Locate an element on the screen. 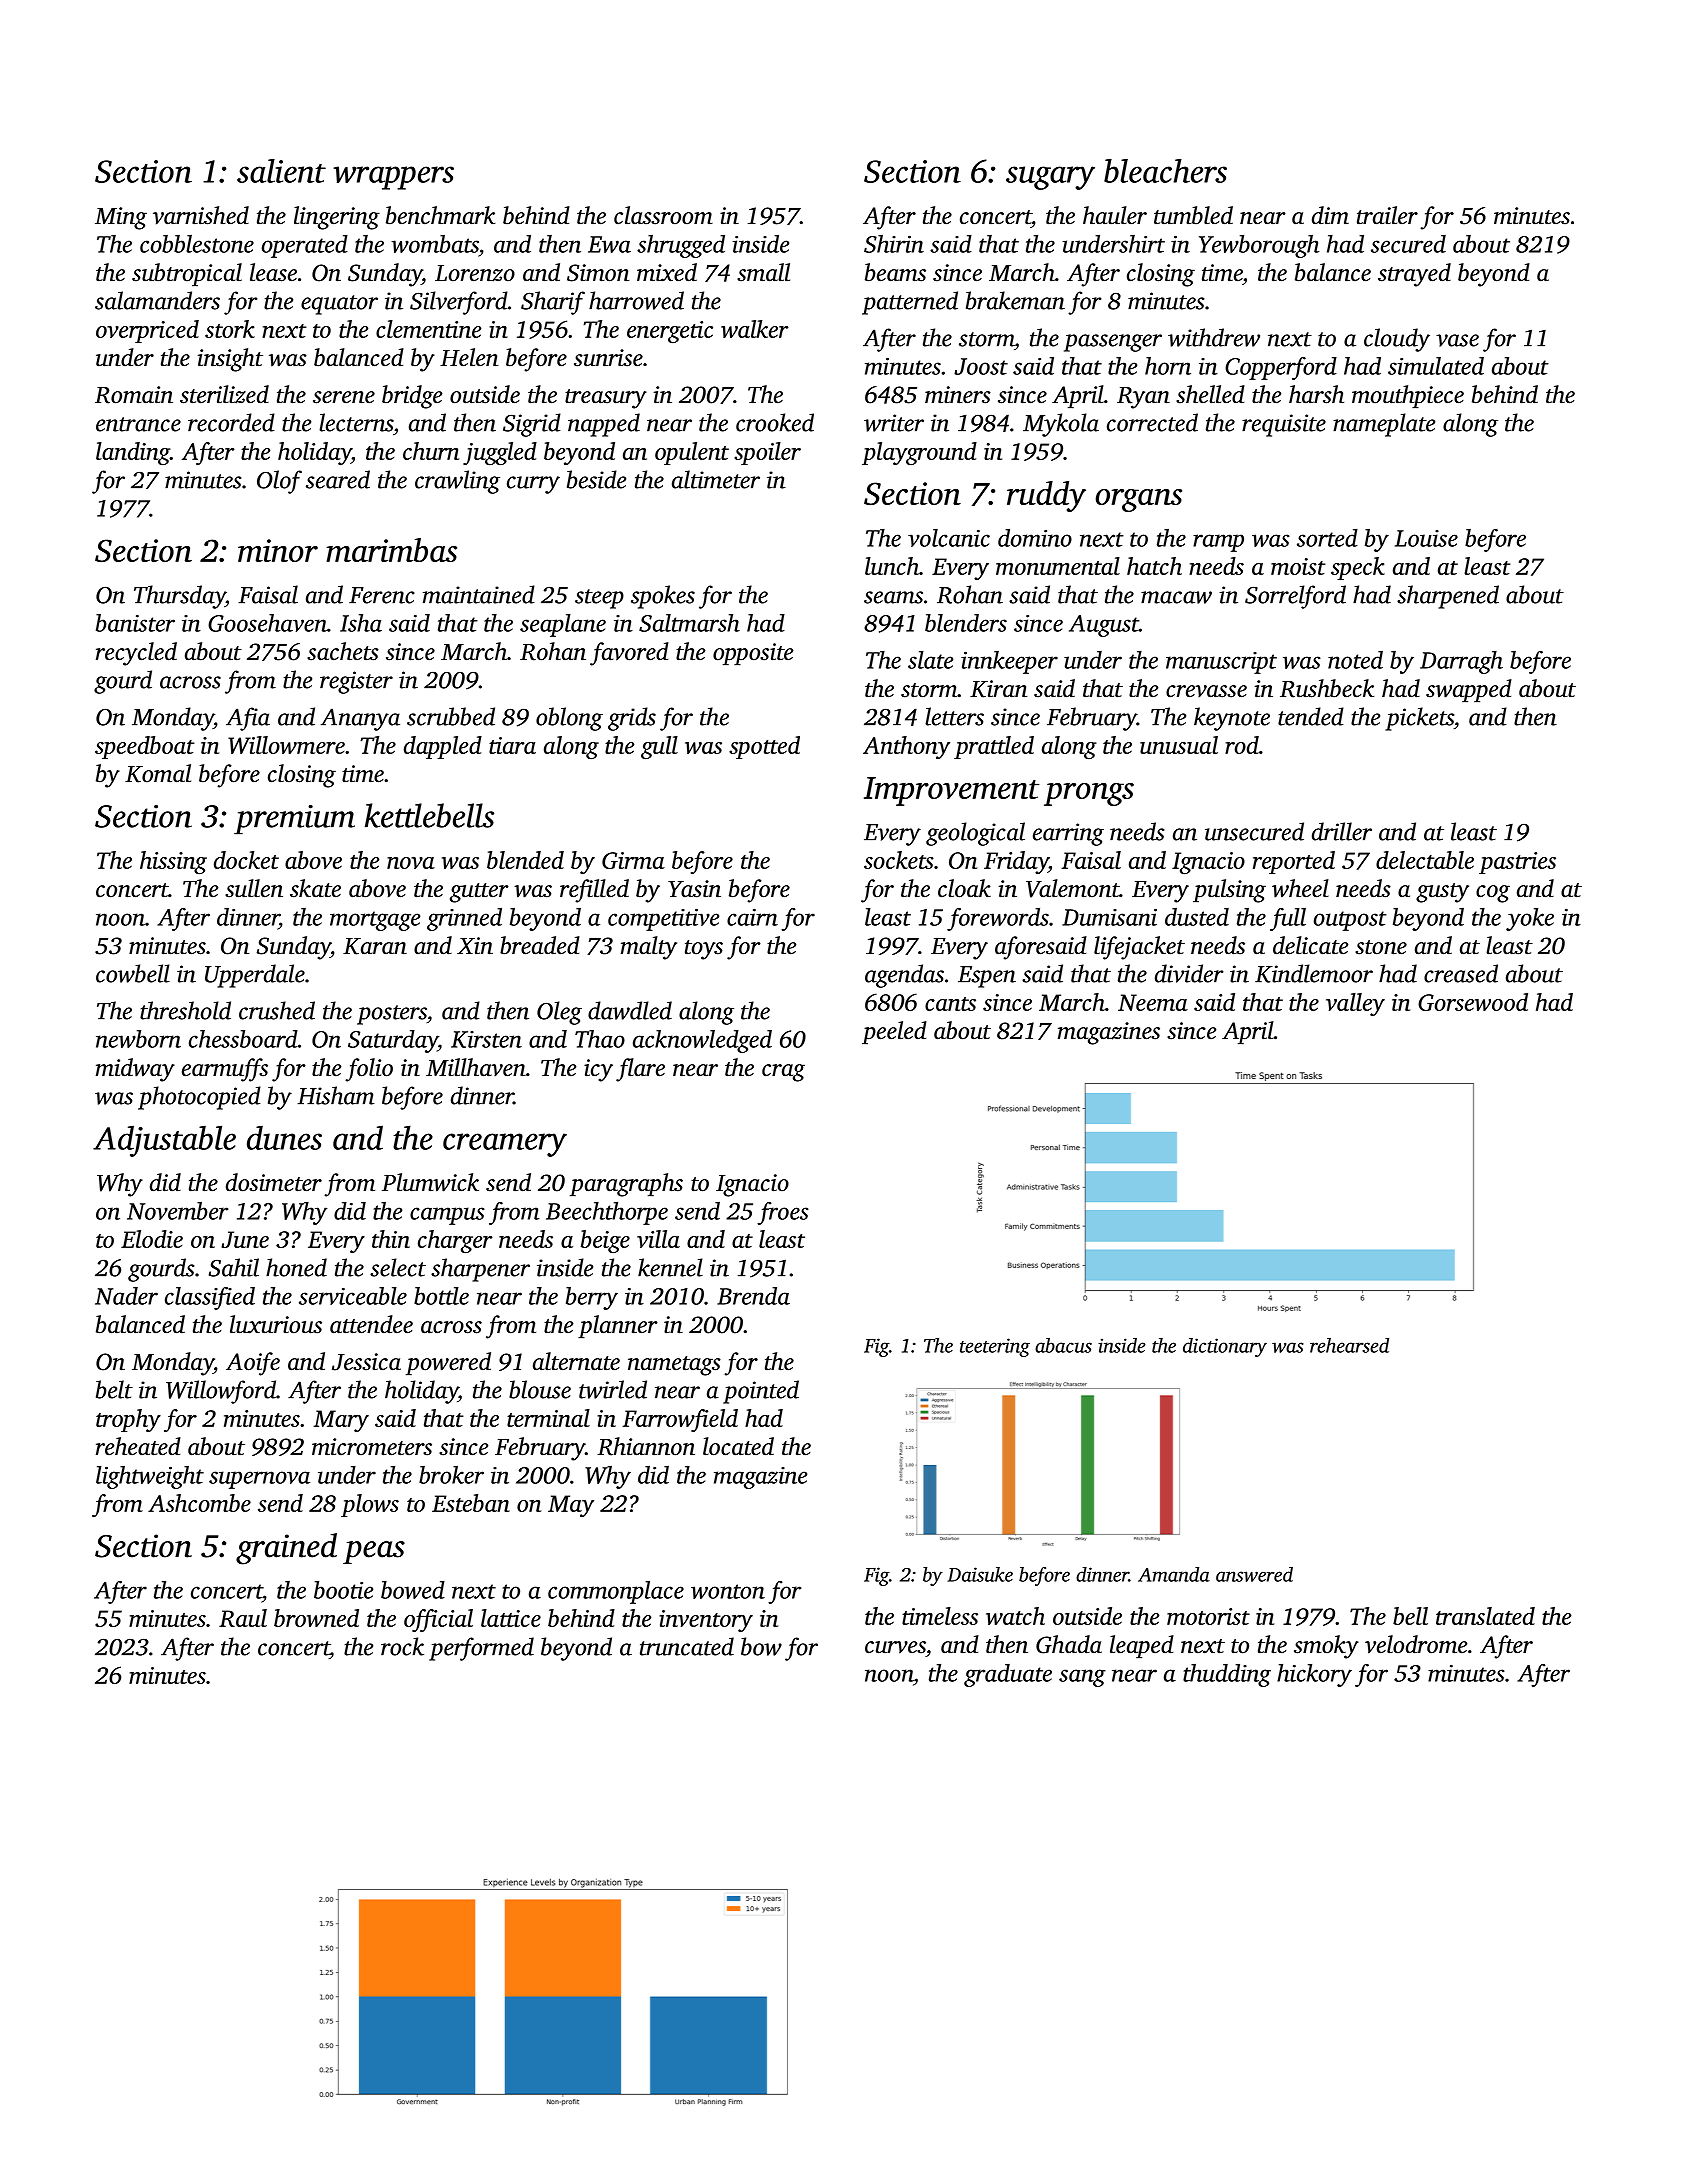  scrubbed is located at coordinates (451, 716).
